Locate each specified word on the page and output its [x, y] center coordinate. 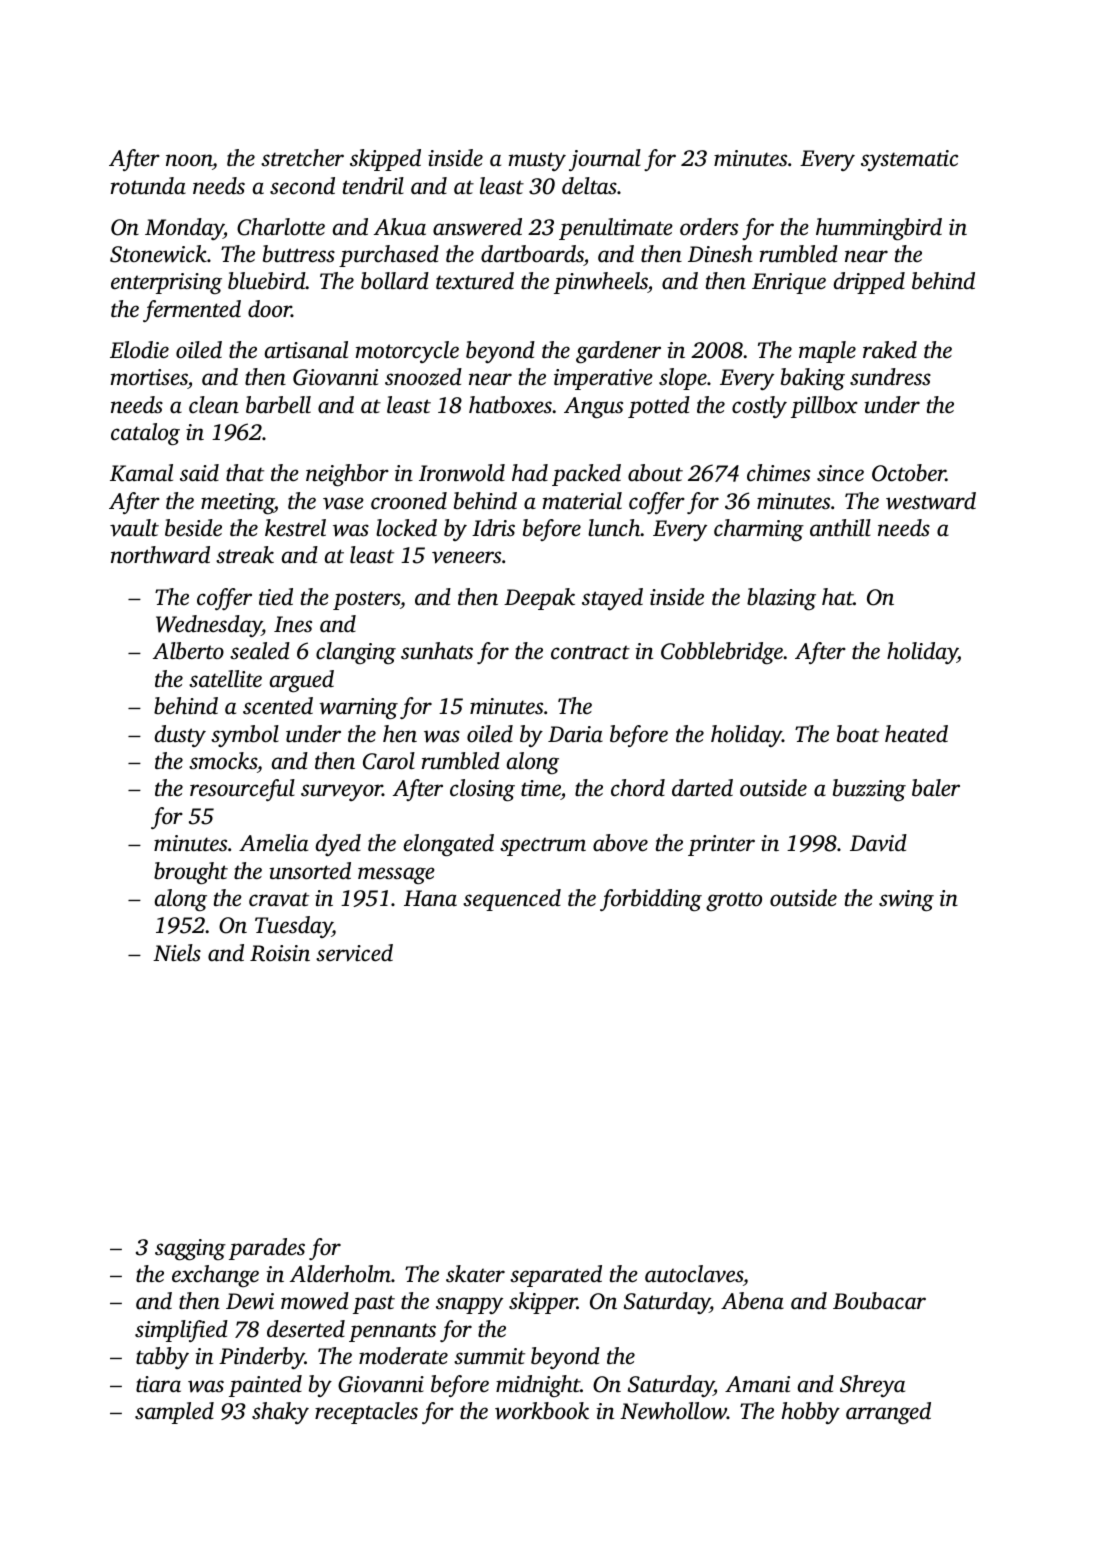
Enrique [789, 283]
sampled [174, 1413]
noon [189, 160]
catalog [145, 434]
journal [605, 160]
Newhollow [673, 1411]
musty [537, 161]
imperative [603, 379]
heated [916, 734]
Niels [177, 953]
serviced [354, 953]
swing [906, 900]
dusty [180, 736]
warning [358, 708]
